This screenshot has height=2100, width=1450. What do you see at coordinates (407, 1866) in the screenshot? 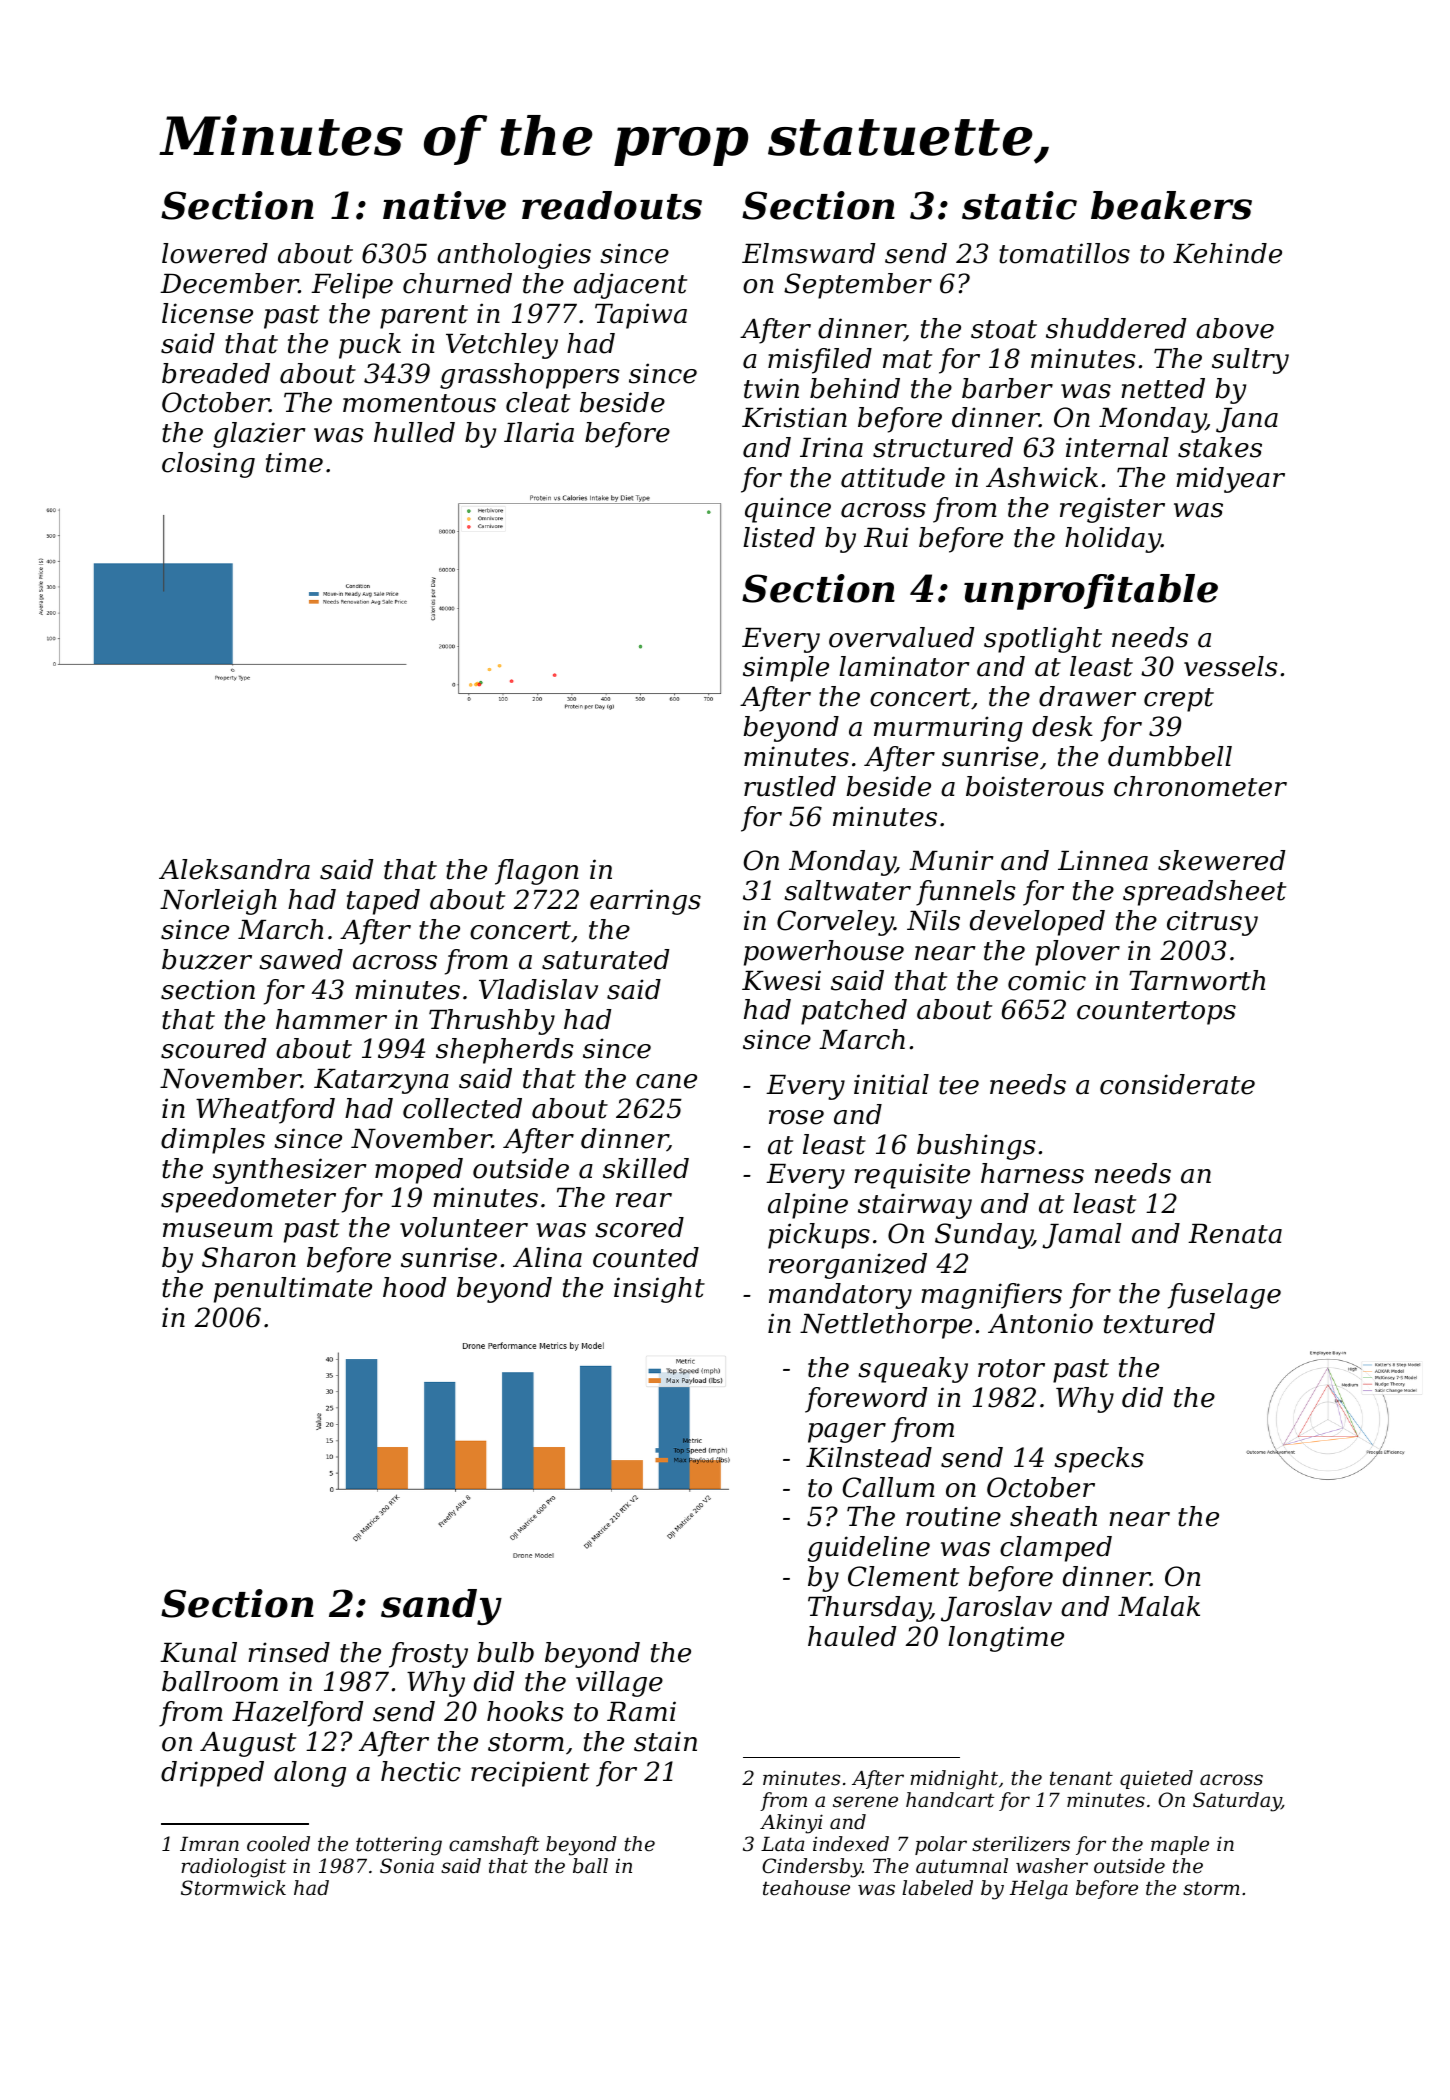
I see `Sonia` at bounding box center [407, 1866].
